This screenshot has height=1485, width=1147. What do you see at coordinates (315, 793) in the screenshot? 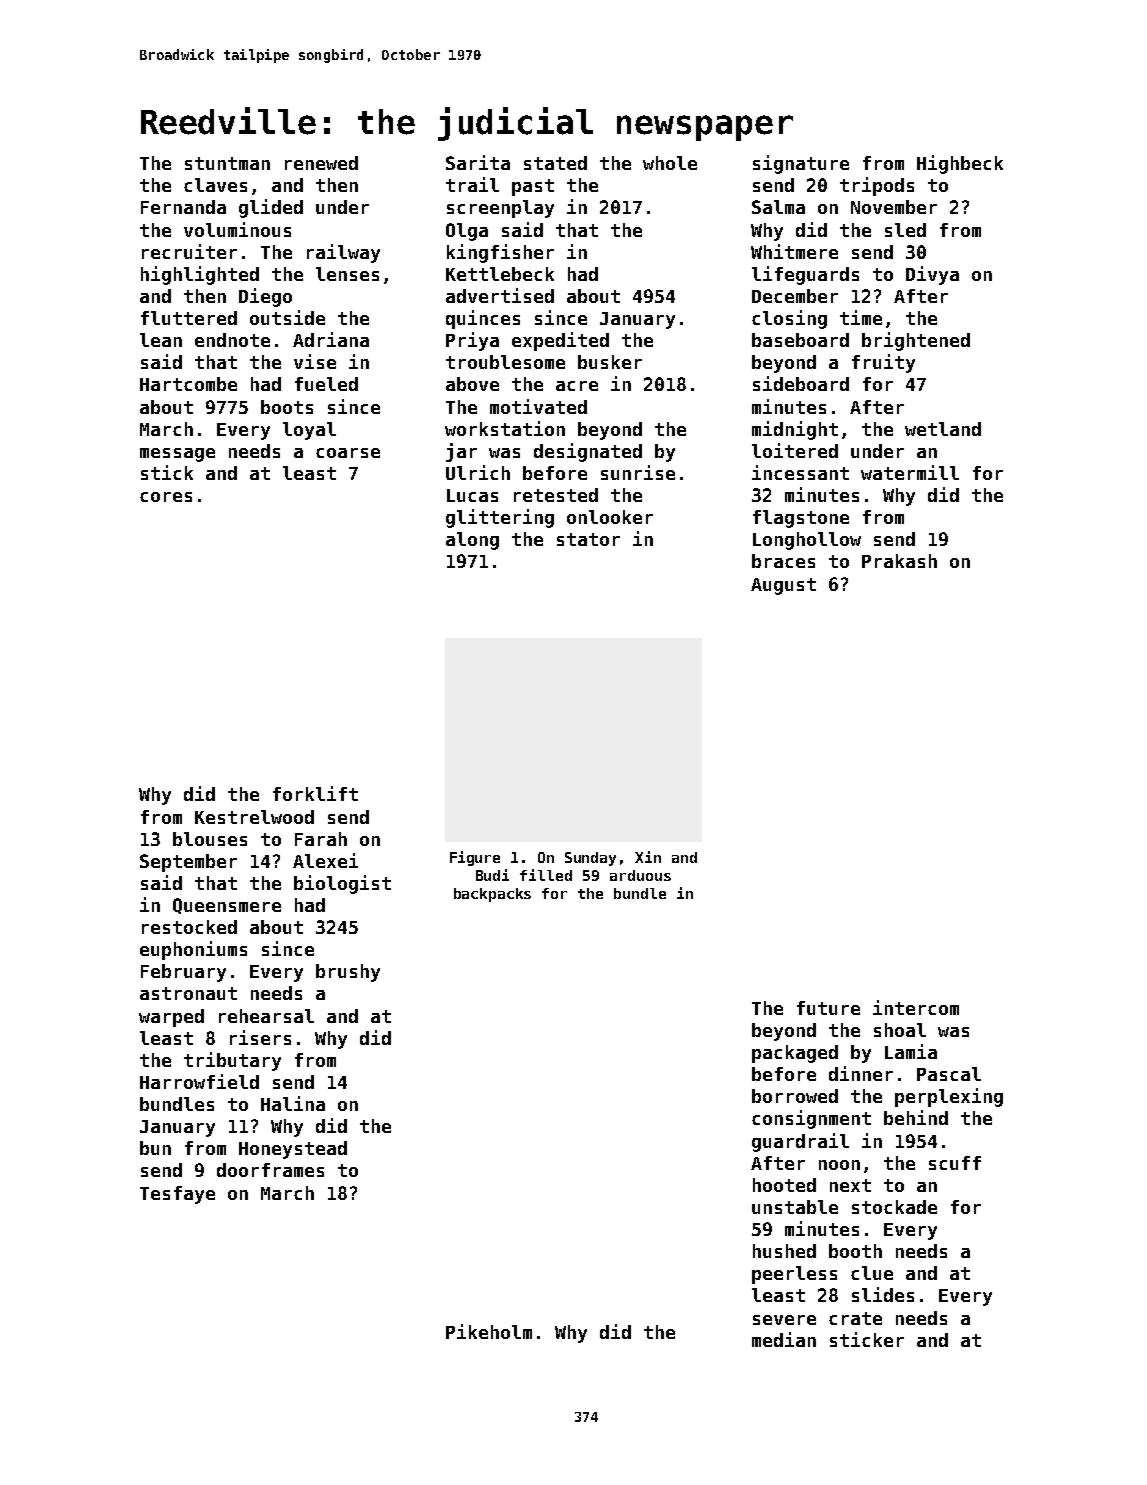
I see `forklift` at bounding box center [315, 793].
